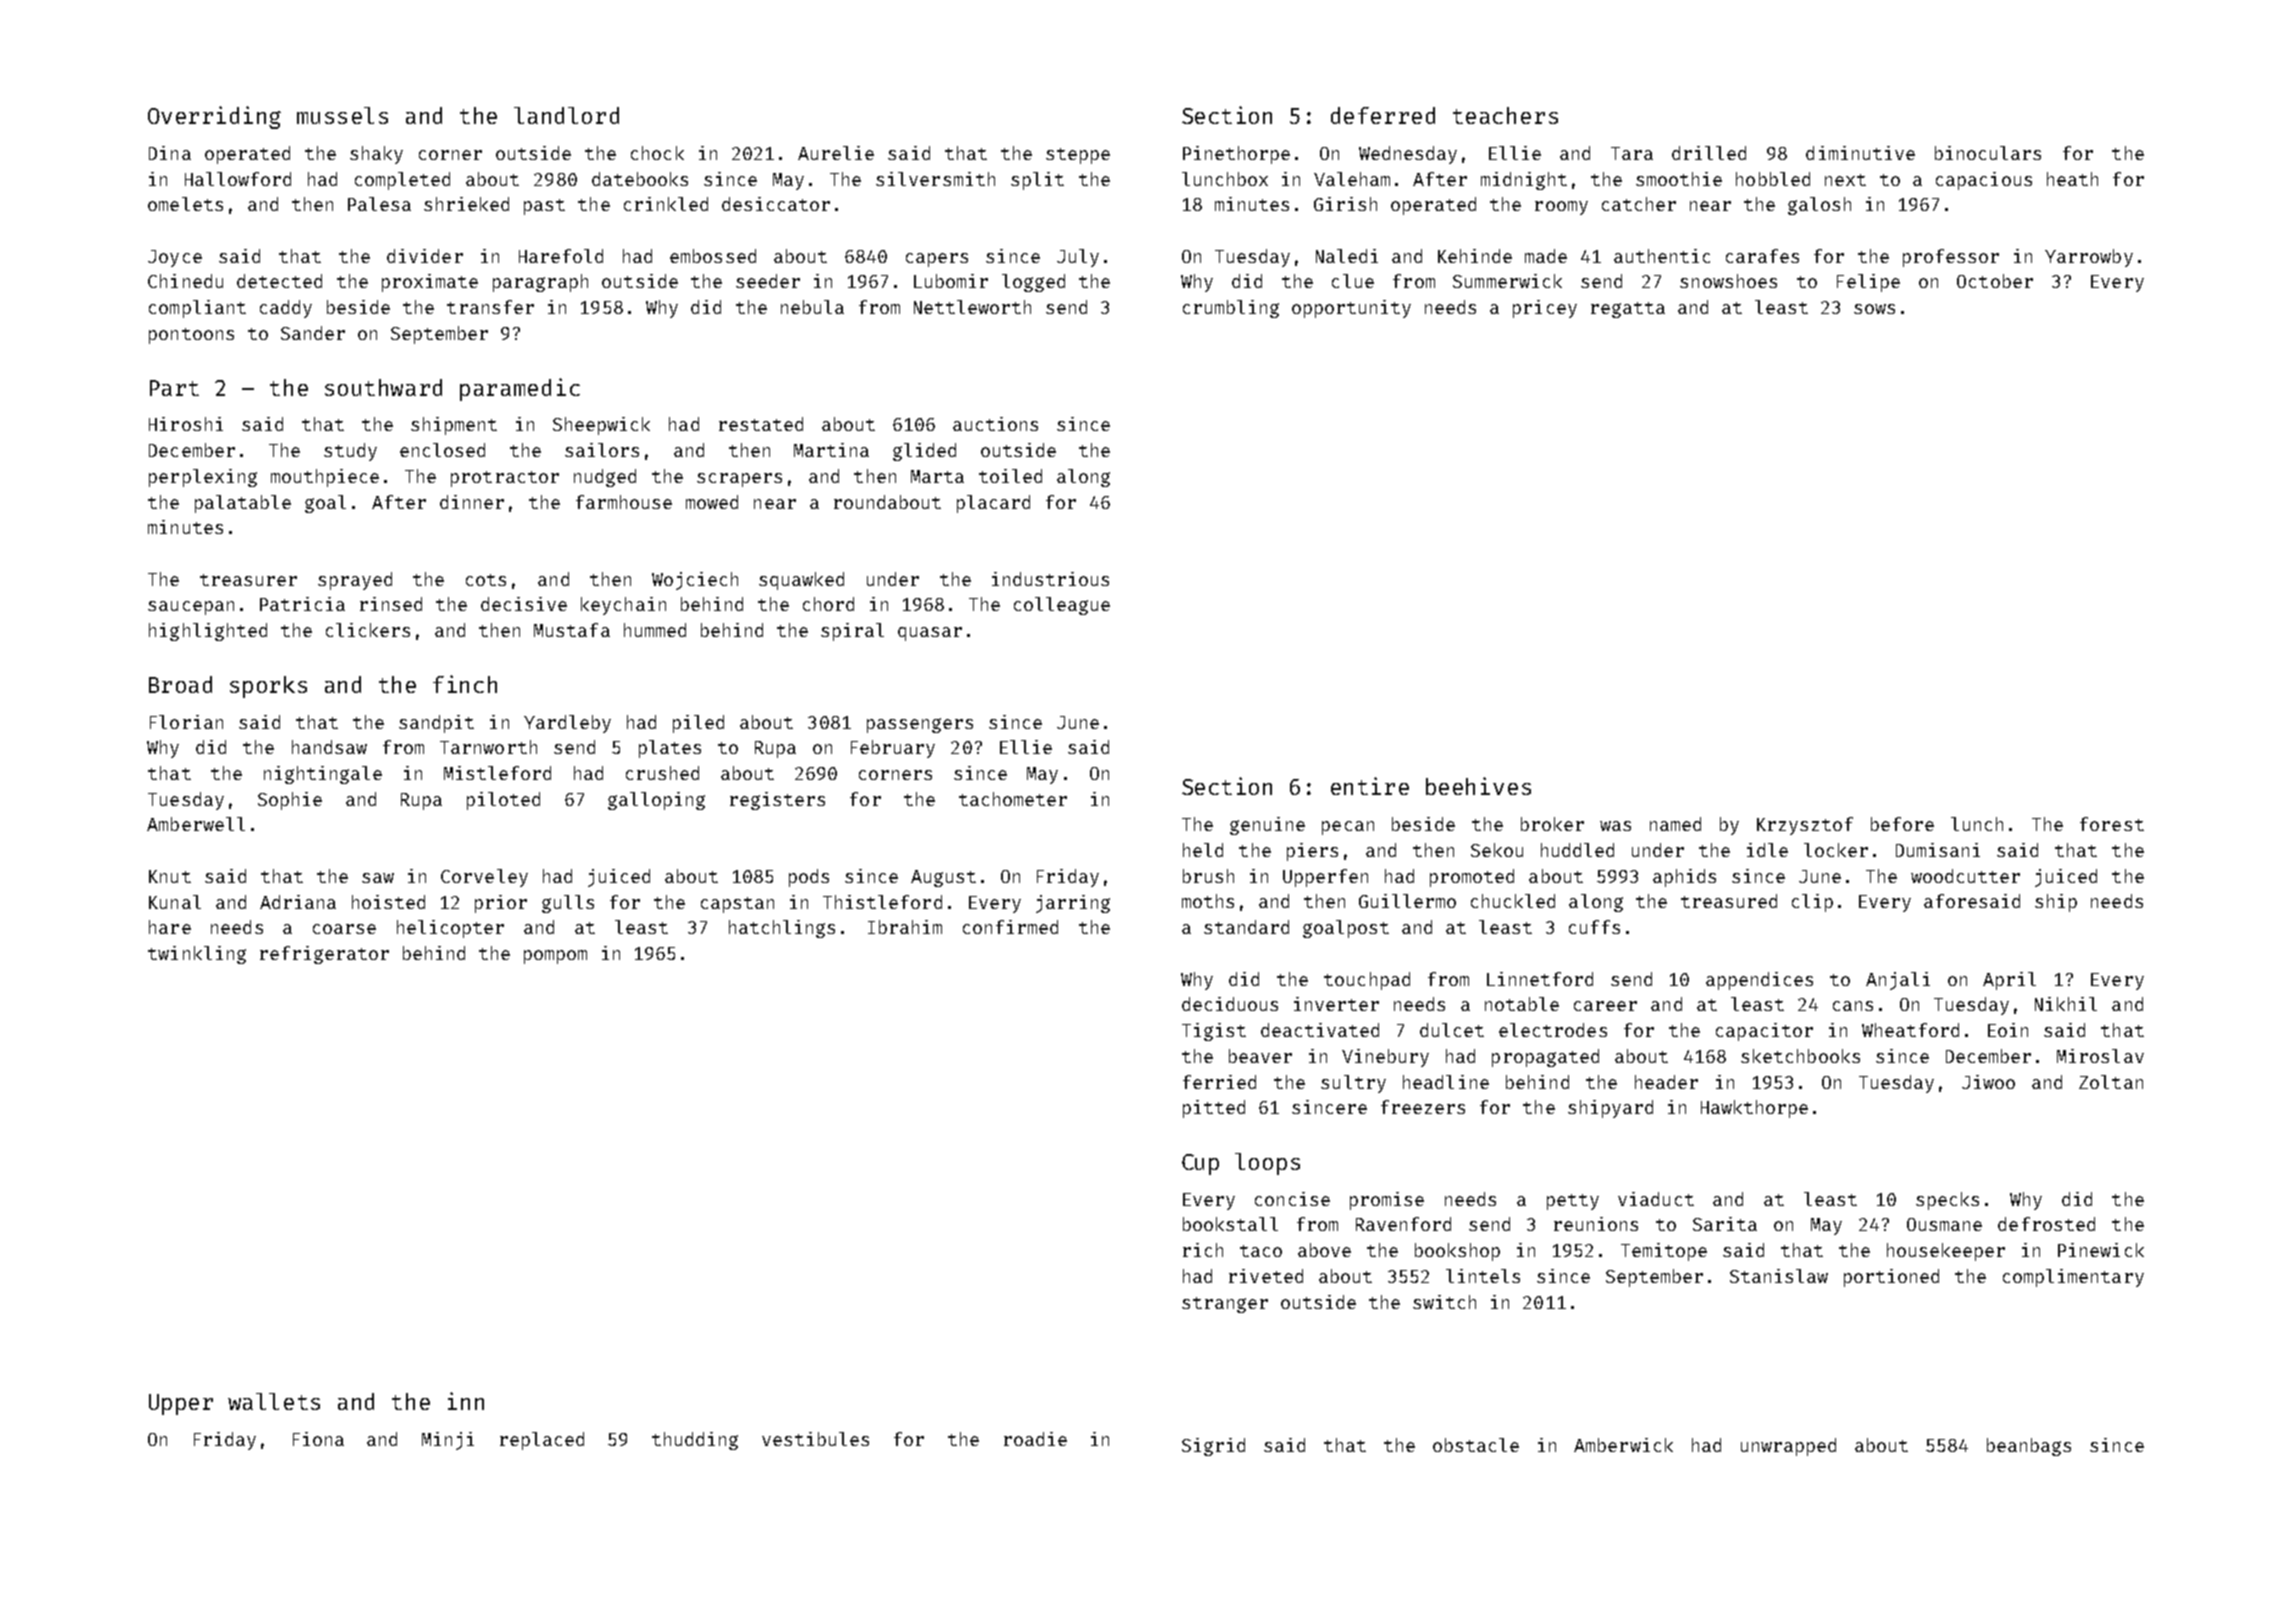 This document has width=2292, height=1620. I want to click on sows, so click(1874, 309).
